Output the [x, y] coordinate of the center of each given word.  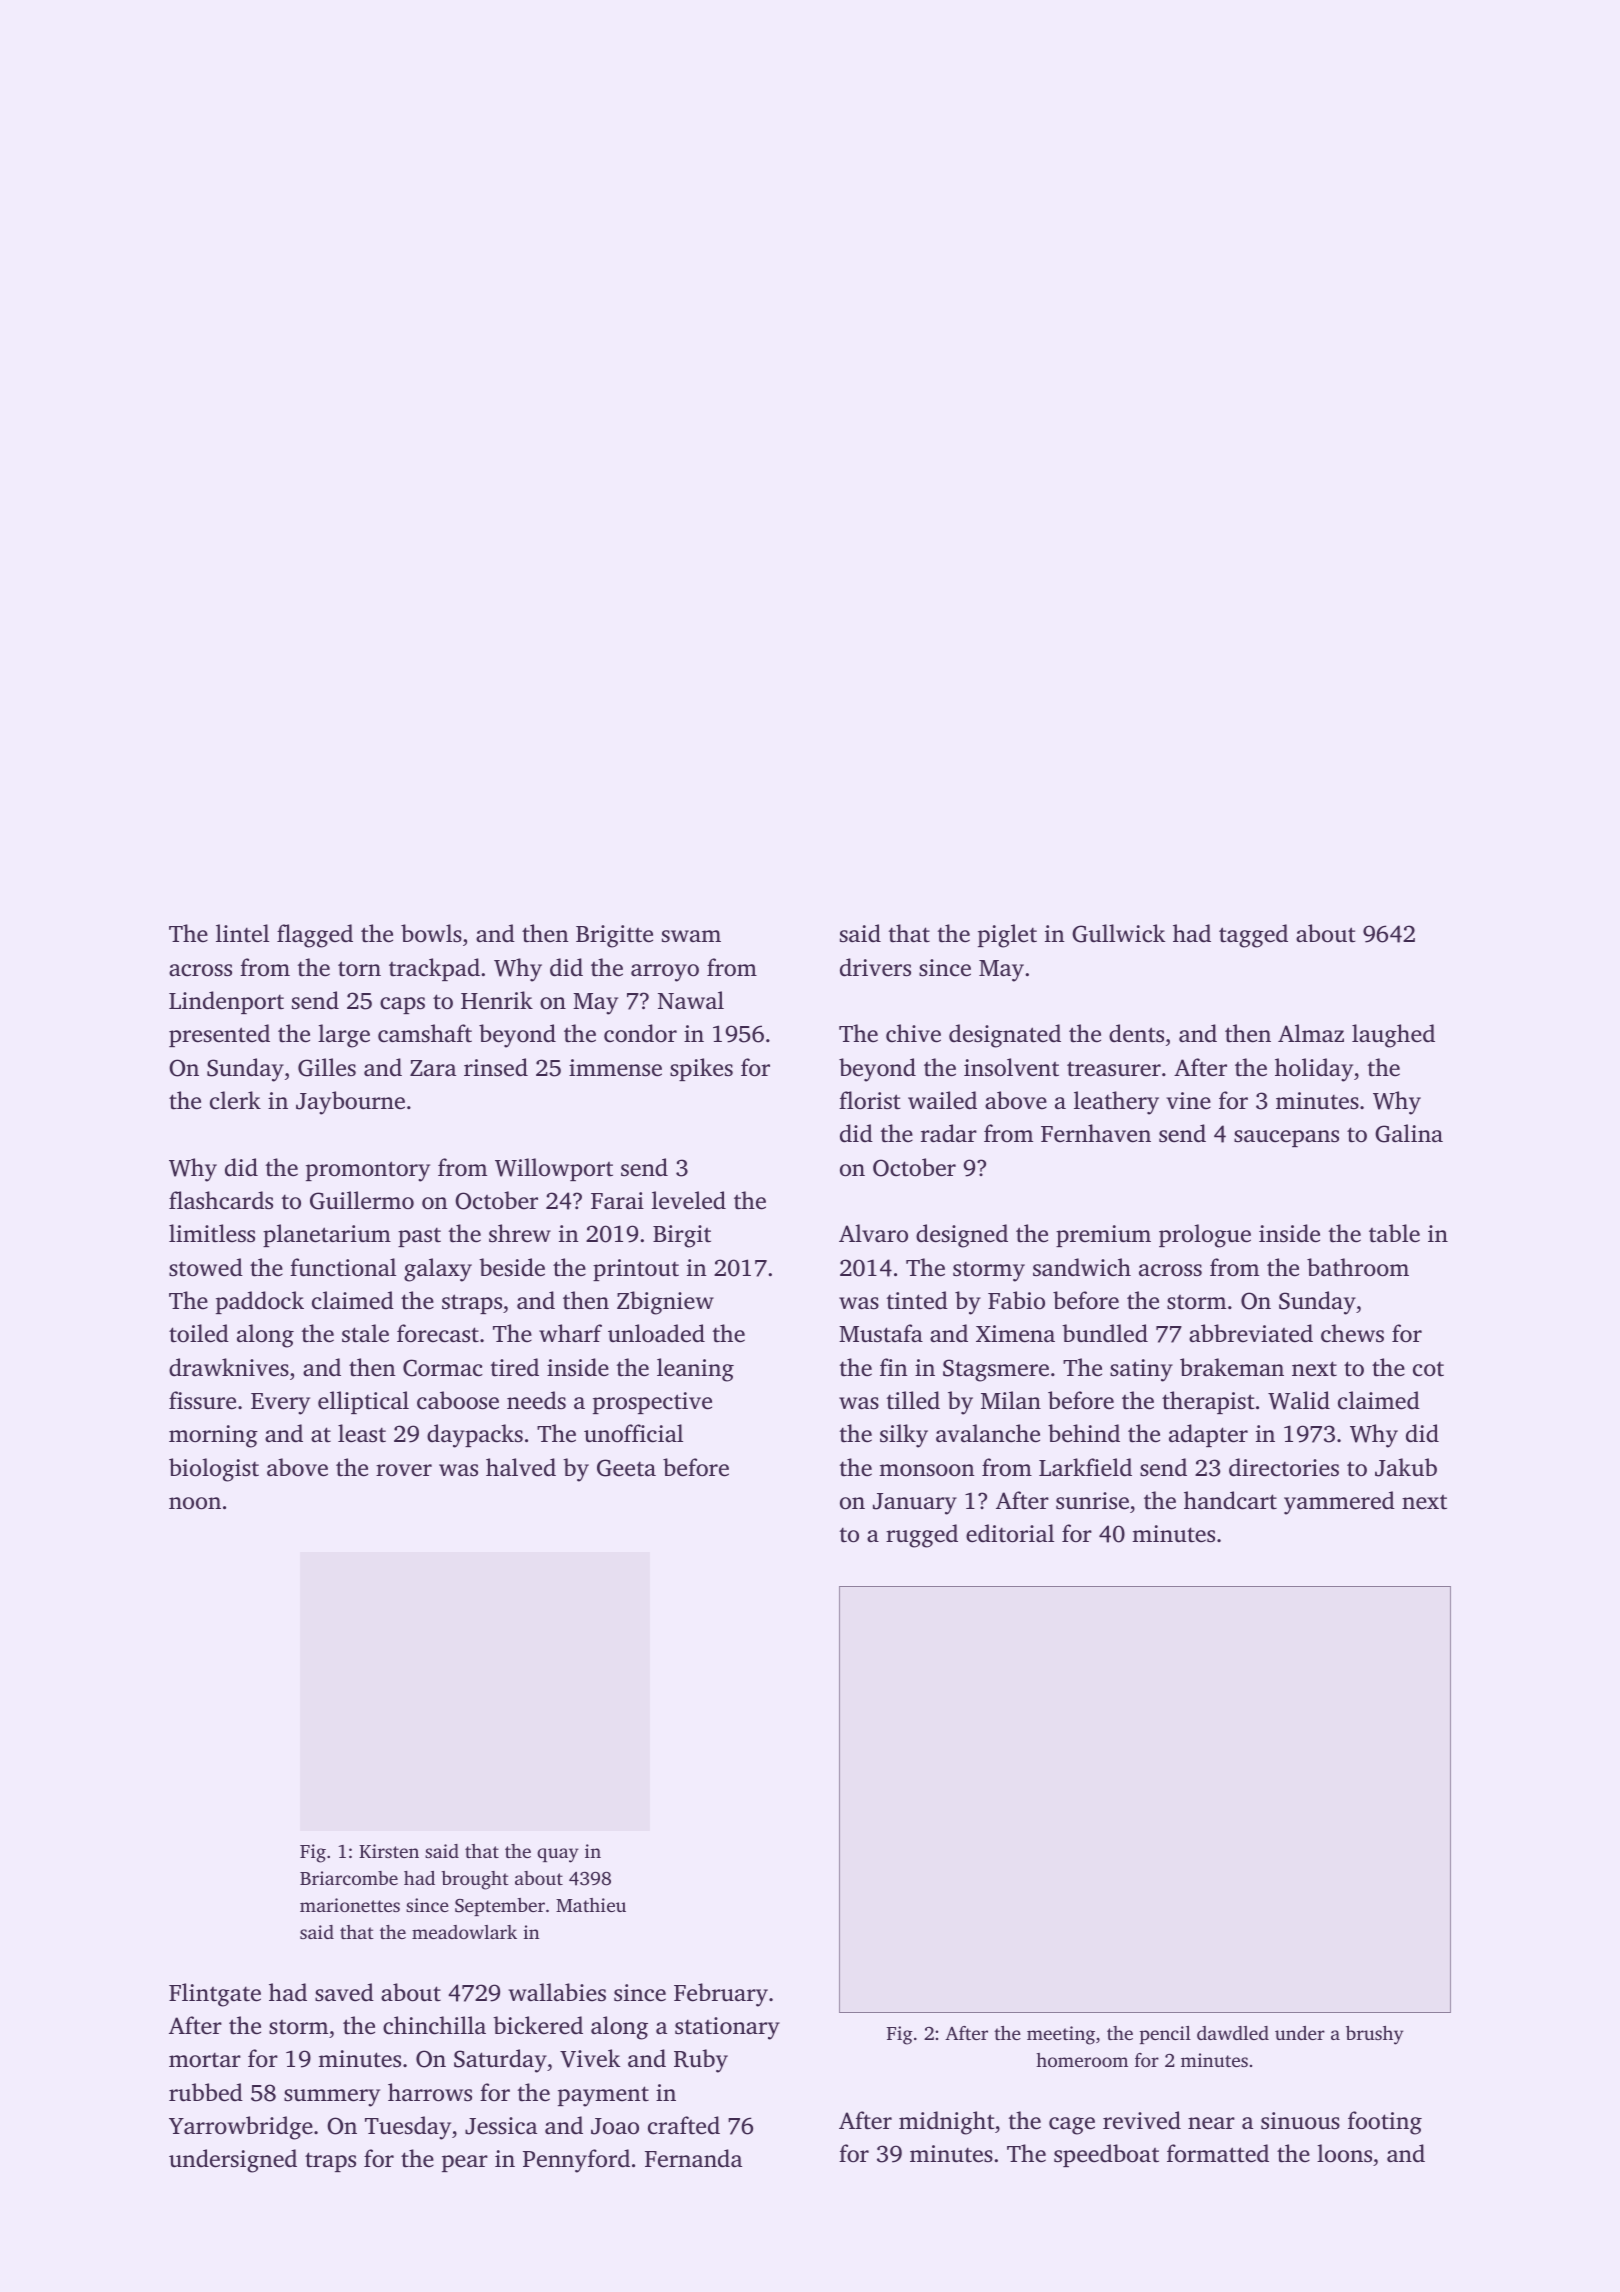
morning [213, 1436]
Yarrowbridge [241, 2128]
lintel [242, 933]
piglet [1007, 936]
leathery [1116, 1103]
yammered [1339, 1503]
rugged [922, 1536]
